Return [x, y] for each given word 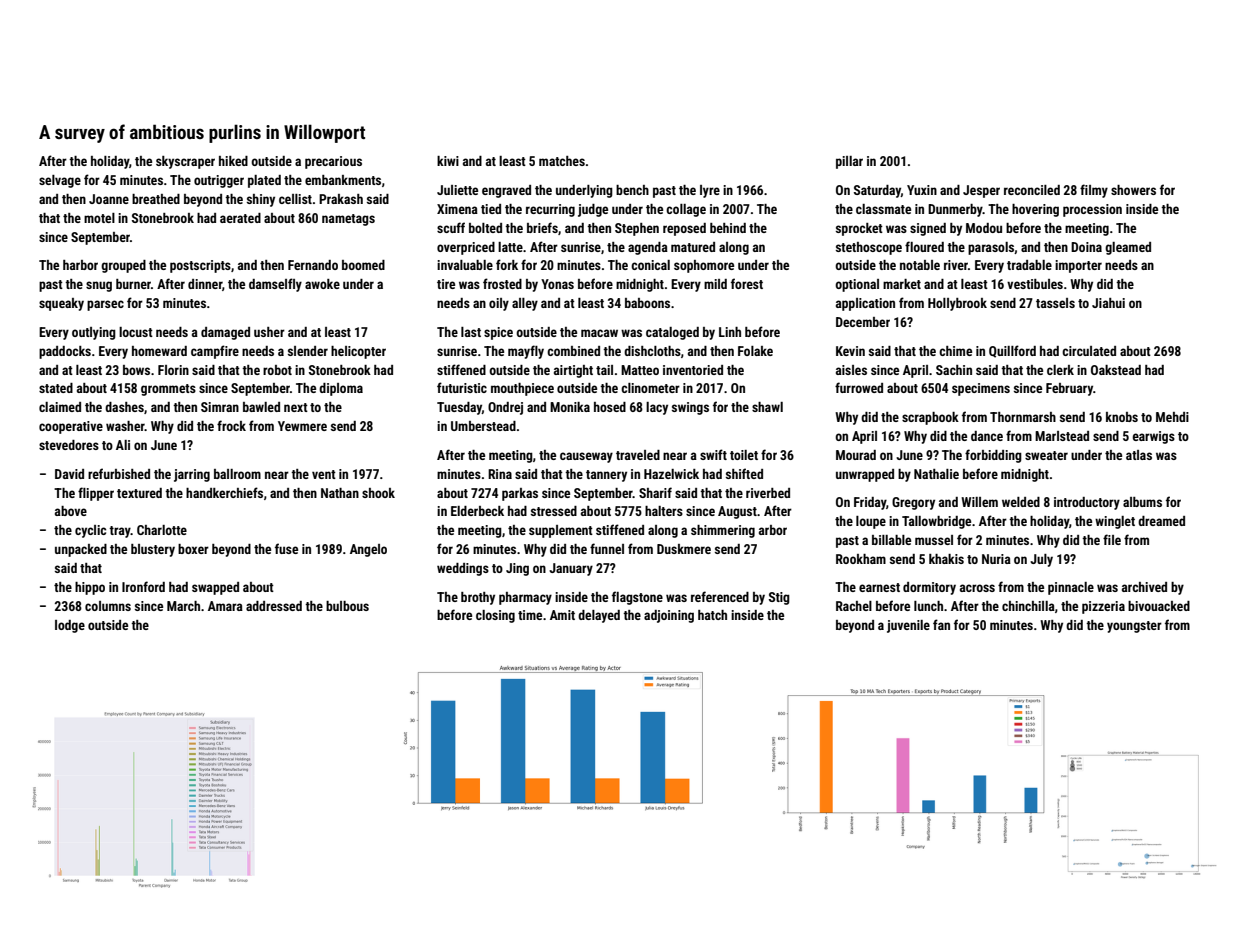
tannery [606, 476]
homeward [159, 351]
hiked [233, 161]
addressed [274, 606]
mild [715, 284]
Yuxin [922, 190]
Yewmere [302, 426]
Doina [1086, 247]
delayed [599, 616]
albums [1142, 502]
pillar [849, 162]
